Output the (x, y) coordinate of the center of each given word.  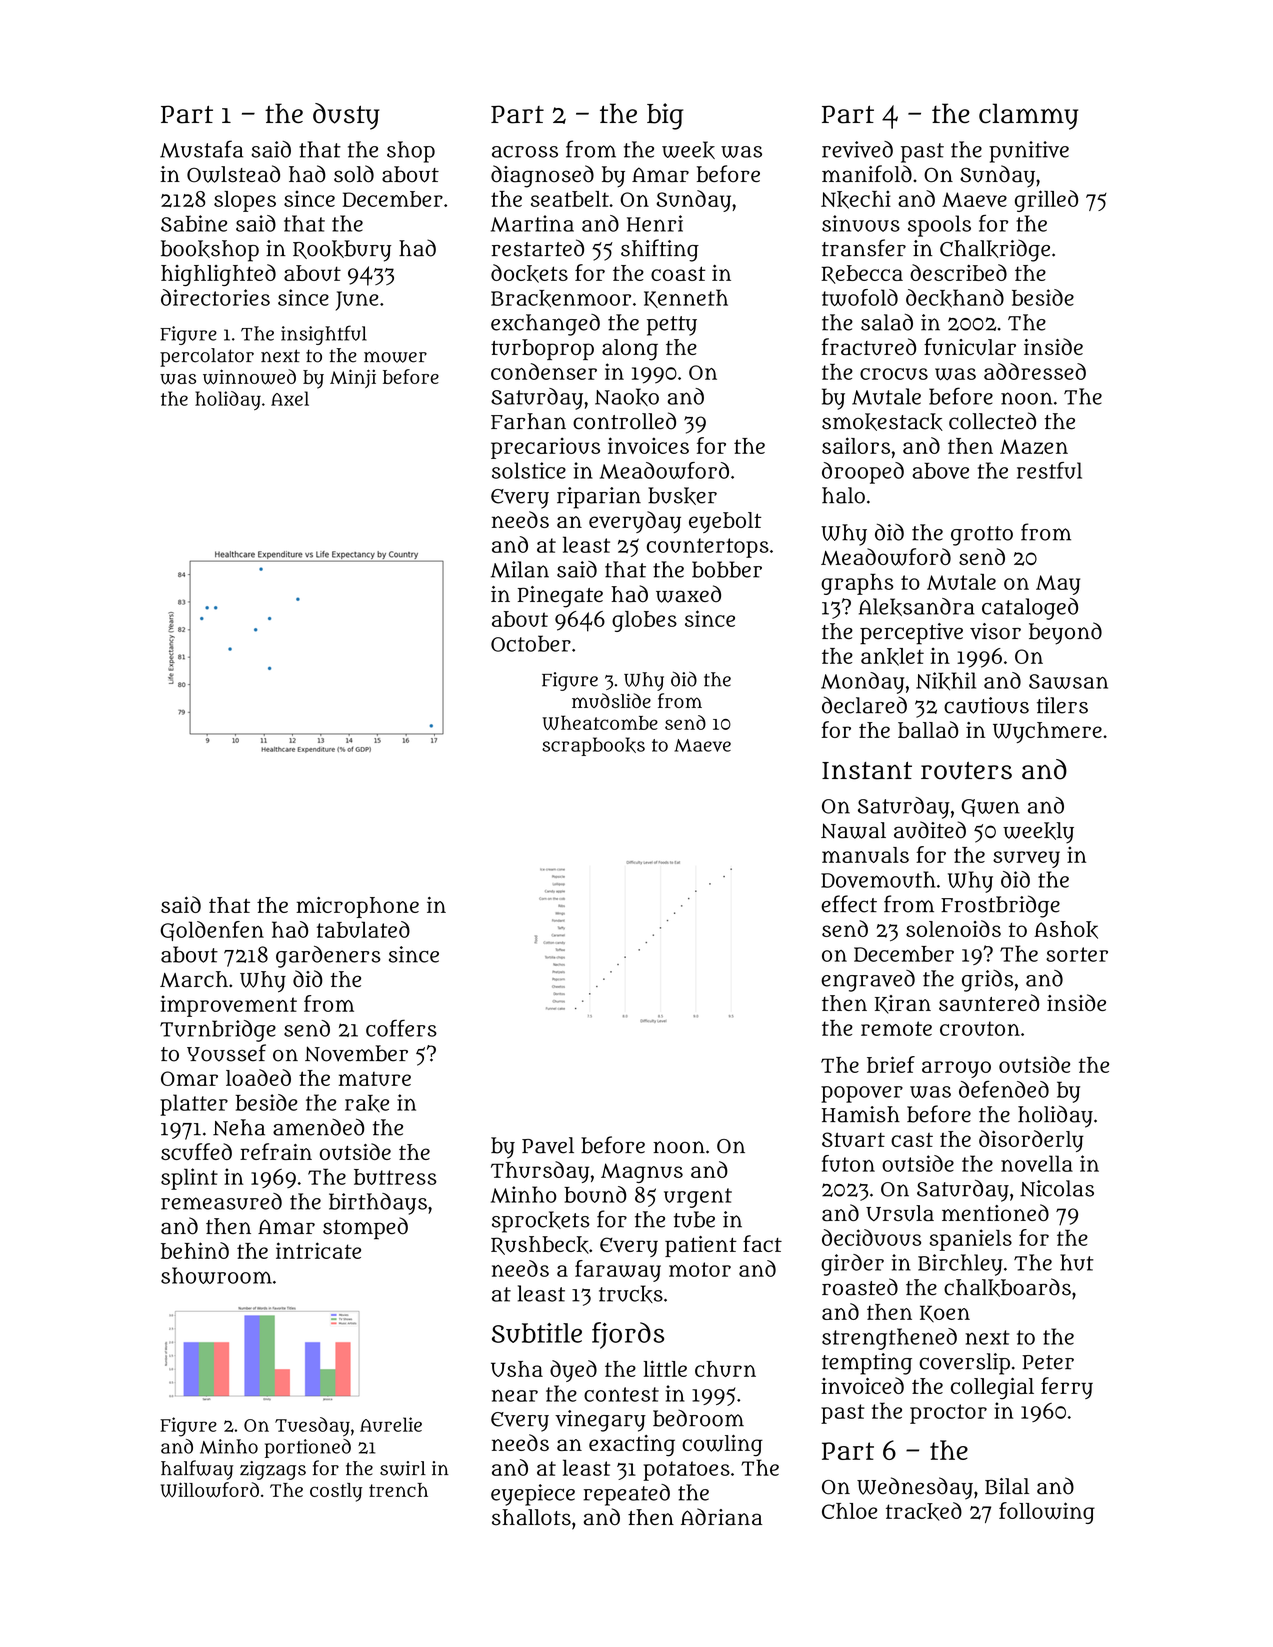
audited (930, 830)
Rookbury (342, 251)
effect (849, 904)
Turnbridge (218, 1031)
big (665, 116)
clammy (1028, 116)
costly (336, 1492)
